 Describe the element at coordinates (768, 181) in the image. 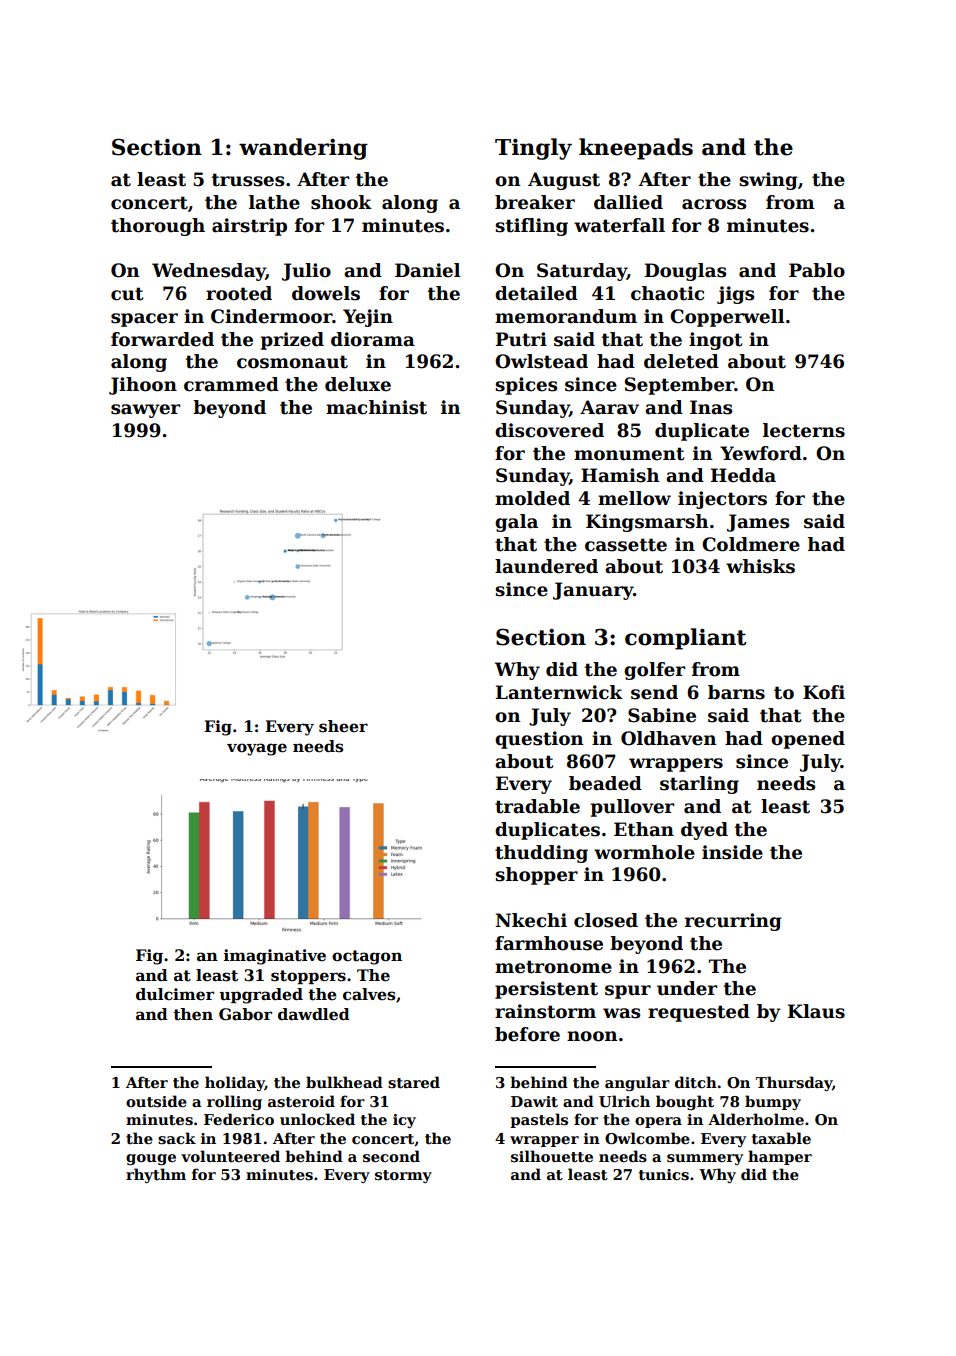

I see `swing` at that location.
